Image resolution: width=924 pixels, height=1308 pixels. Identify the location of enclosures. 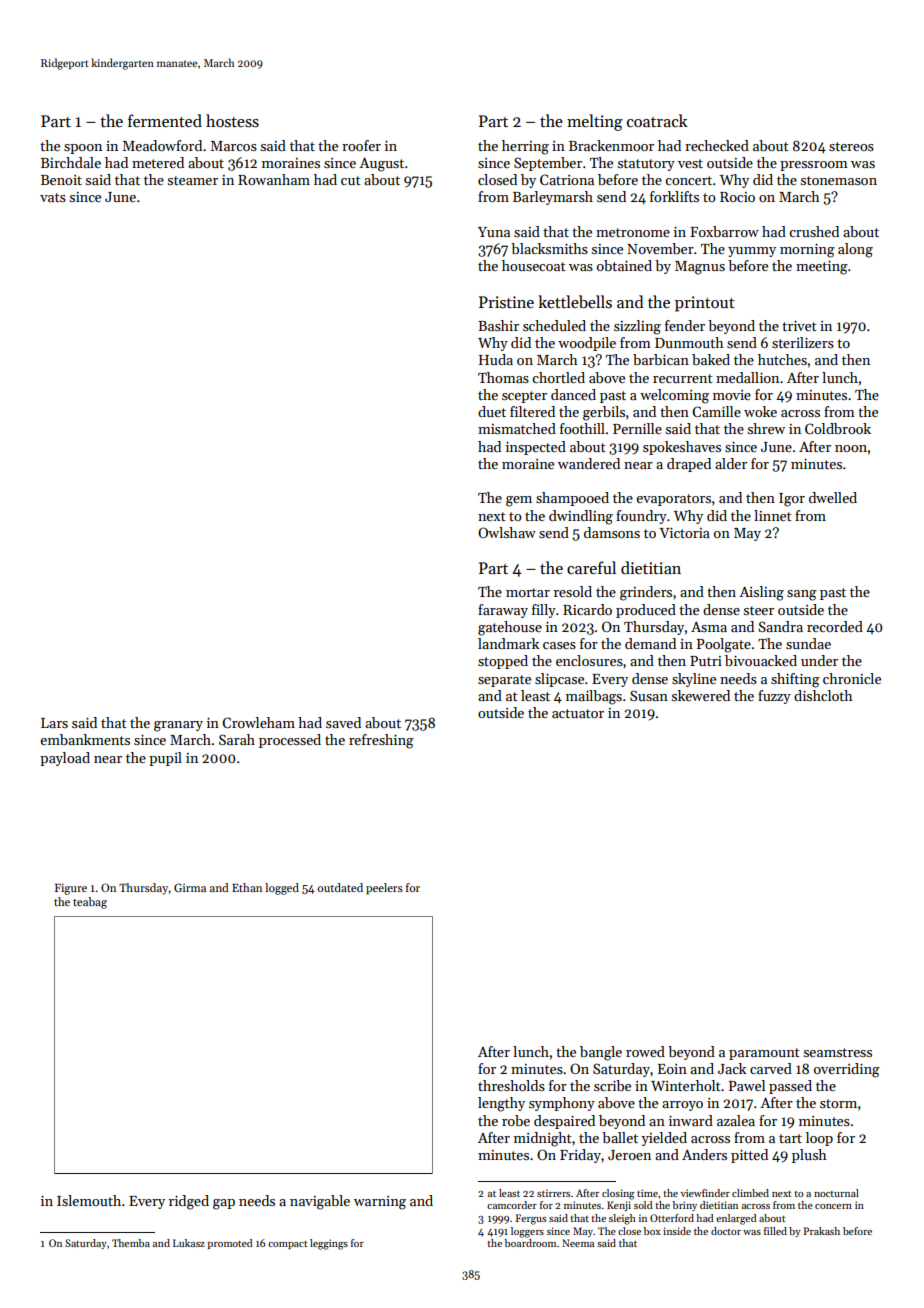
(589, 660).
